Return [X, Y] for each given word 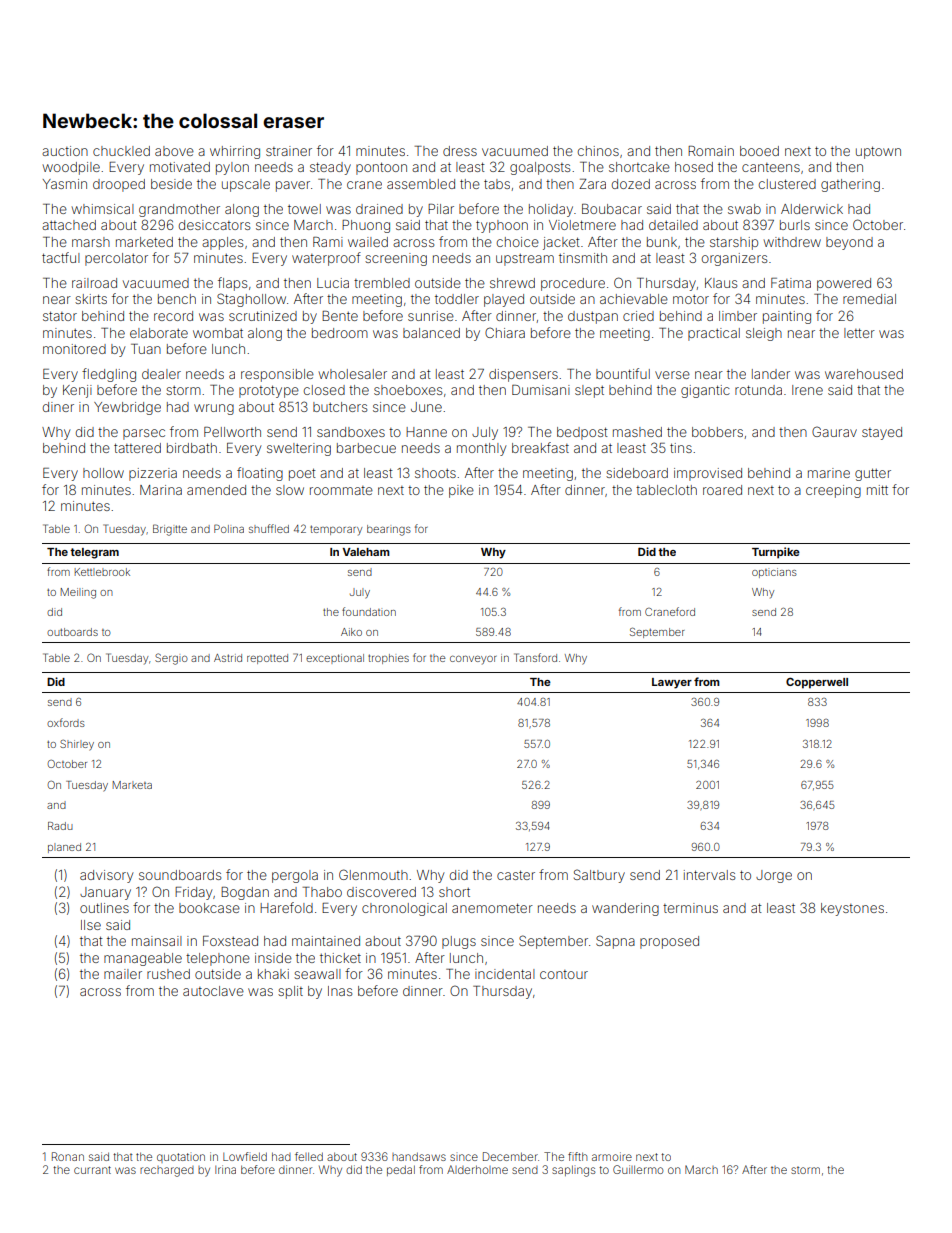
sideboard [637, 473]
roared [722, 490]
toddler [457, 299]
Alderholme [477, 1169]
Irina [225, 1169]
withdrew [792, 242]
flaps [232, 284]
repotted [267, 659]
